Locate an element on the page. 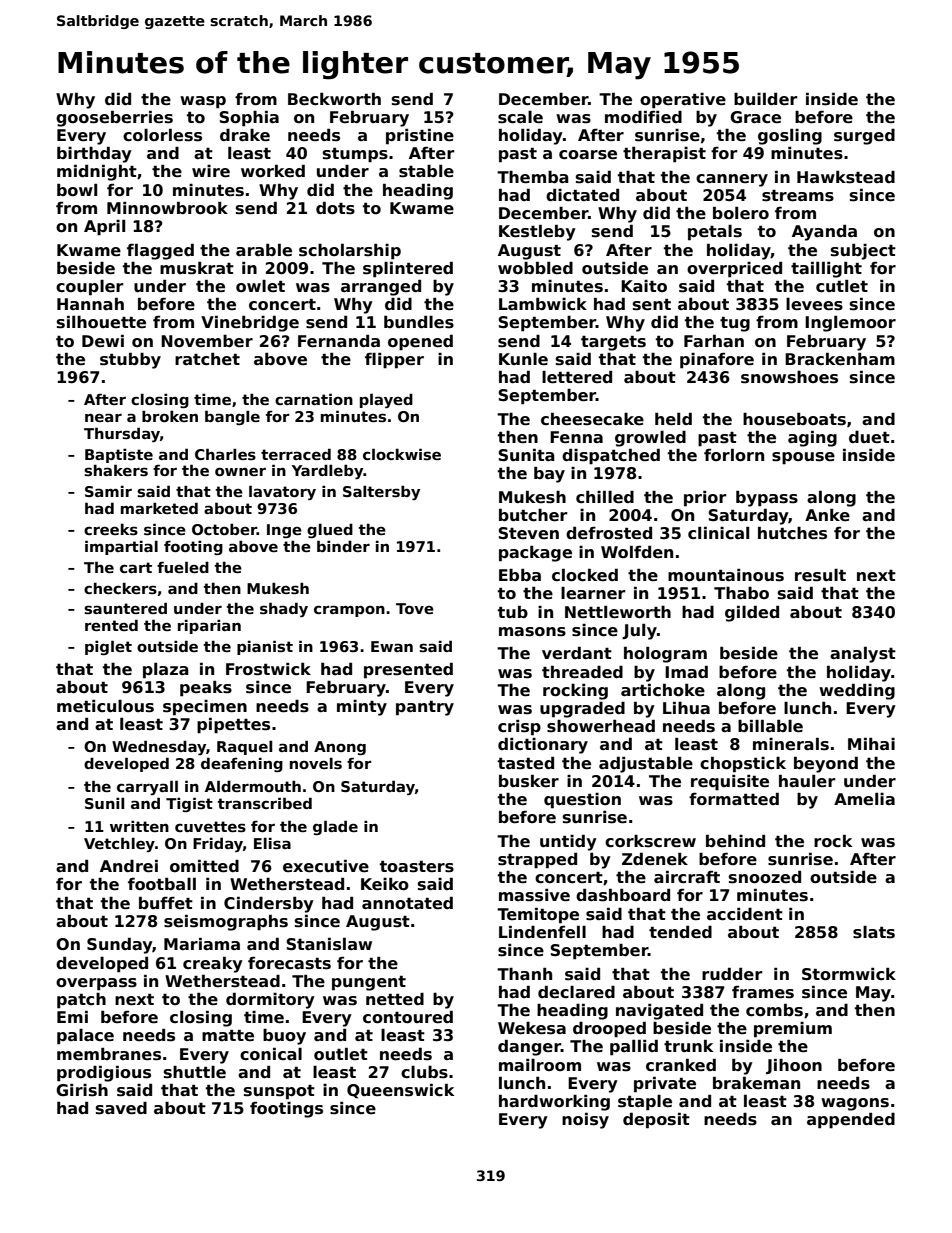  wasp is located at coordinates (203, 102).
